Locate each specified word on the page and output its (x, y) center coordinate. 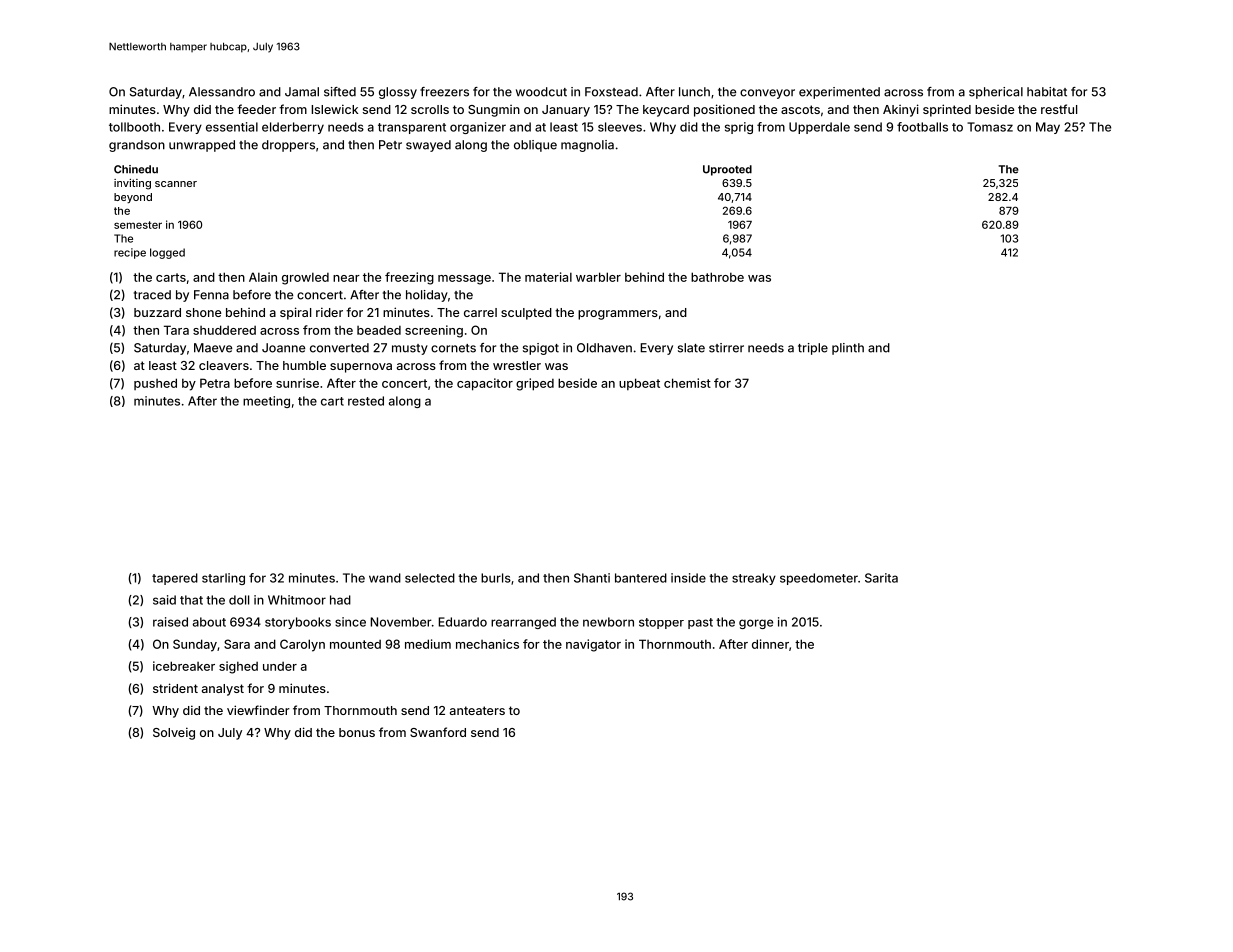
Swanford (438, 732)
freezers (444, 92)
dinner (770, 644)
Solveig (174, 733)
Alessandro (222, 92)
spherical (996, 93)
